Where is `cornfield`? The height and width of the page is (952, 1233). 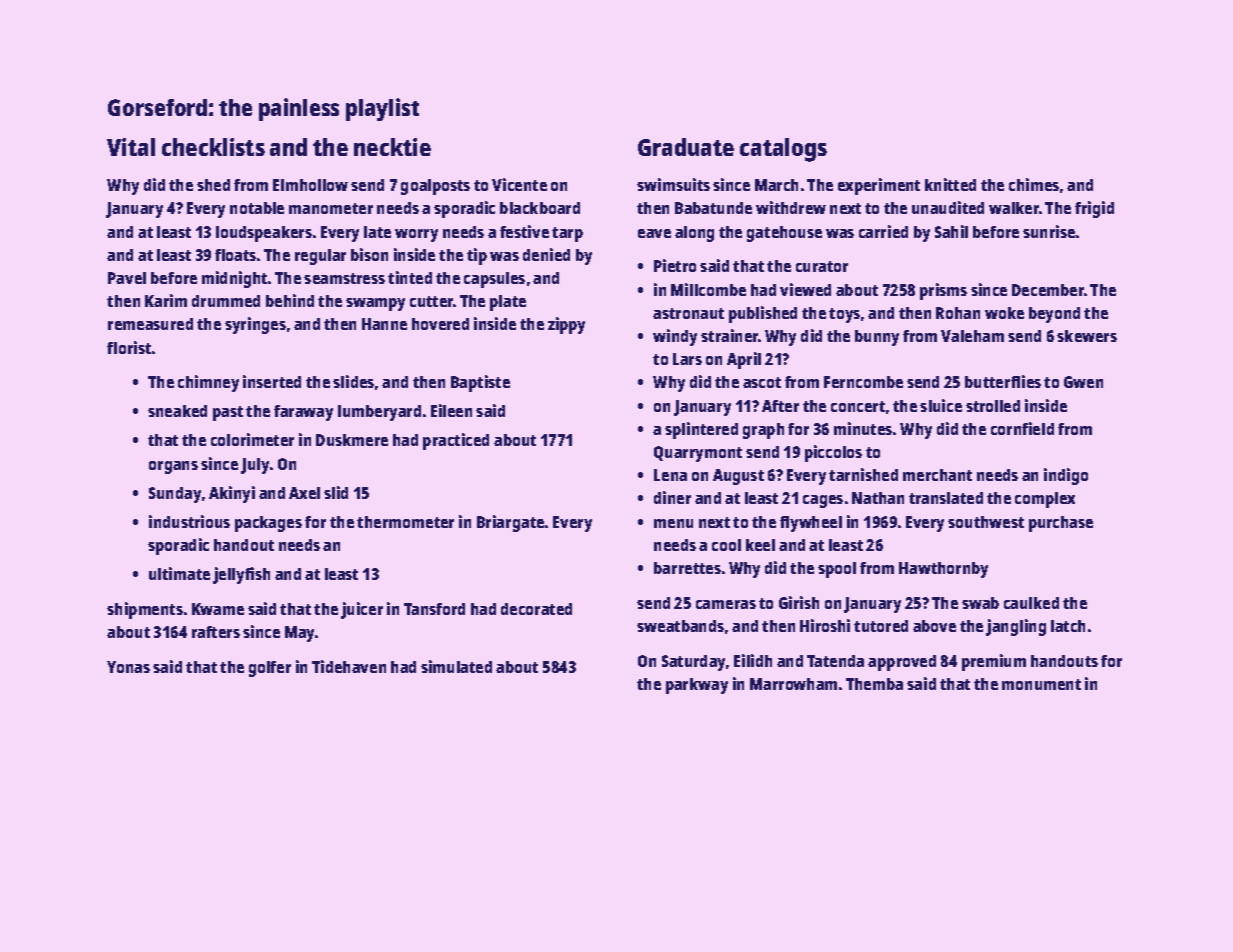 cornfield is located at coordinates (1022, 428).
